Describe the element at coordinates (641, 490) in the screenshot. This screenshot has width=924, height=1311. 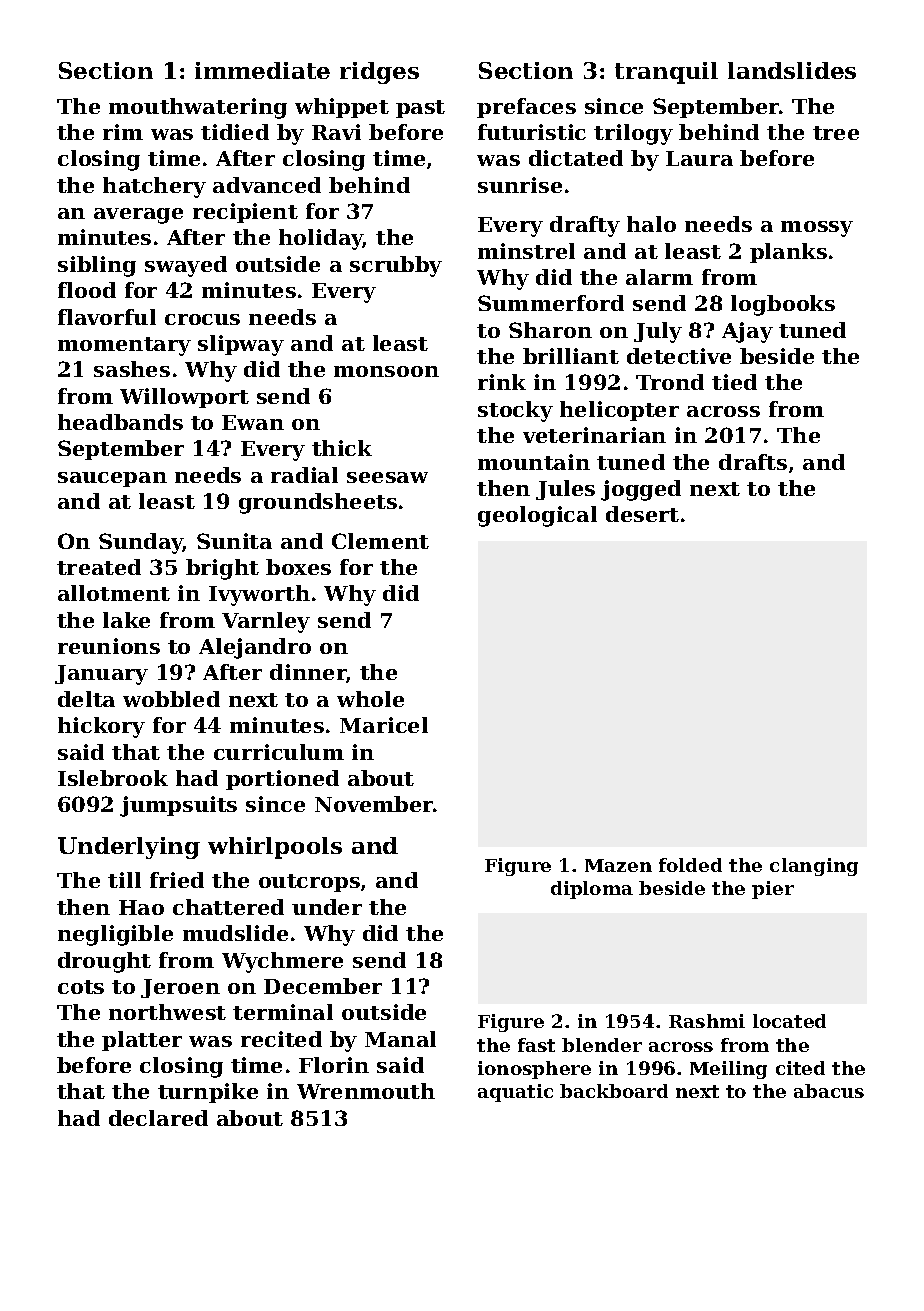
I see `jogged` at that location.
